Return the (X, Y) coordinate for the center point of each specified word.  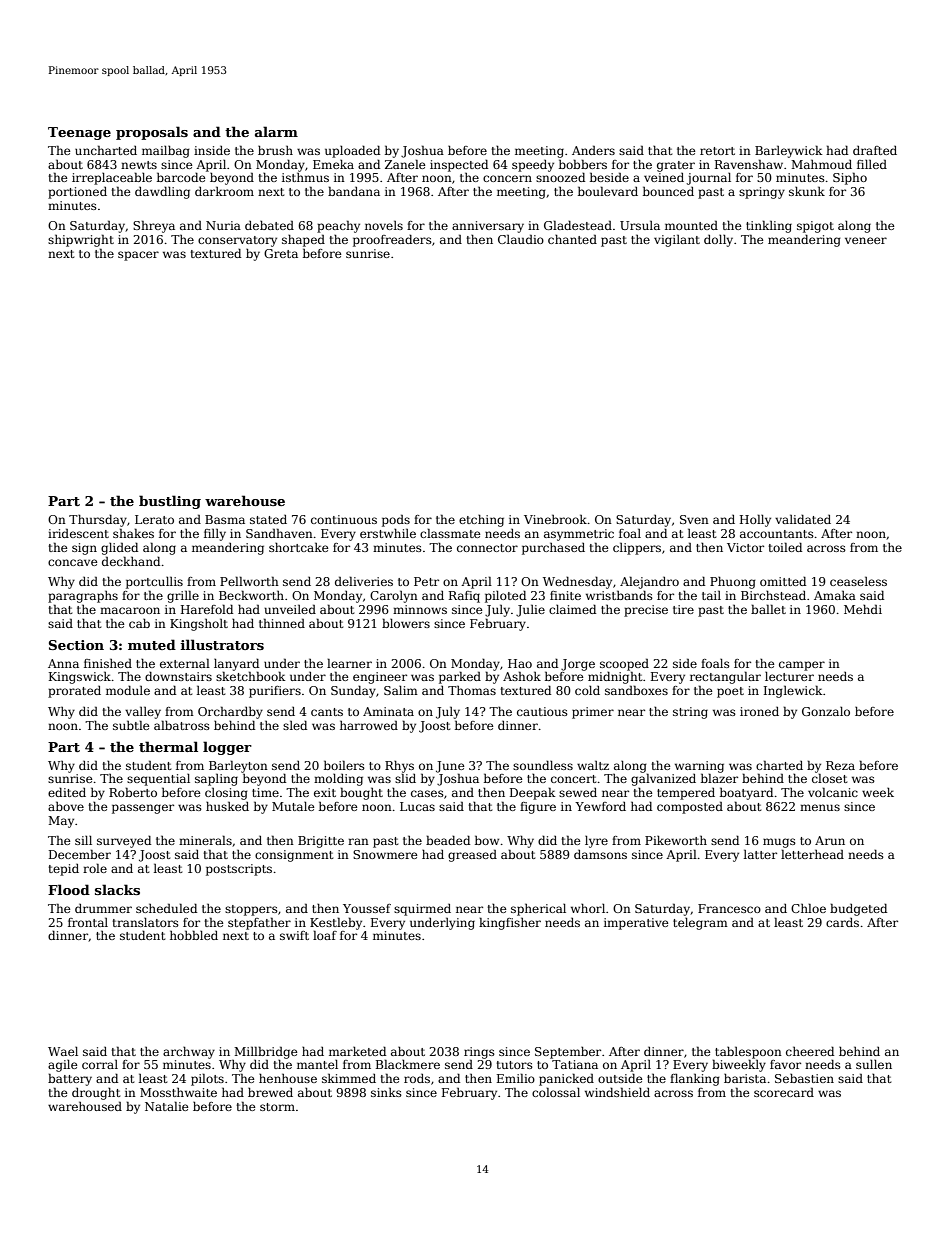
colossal (556, 1092)
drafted (875, 150)
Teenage (79, 133)
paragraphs (83, 596)
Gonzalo (826, 711)
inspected (459, 165)
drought (96, 1093)
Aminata (388, 711)
